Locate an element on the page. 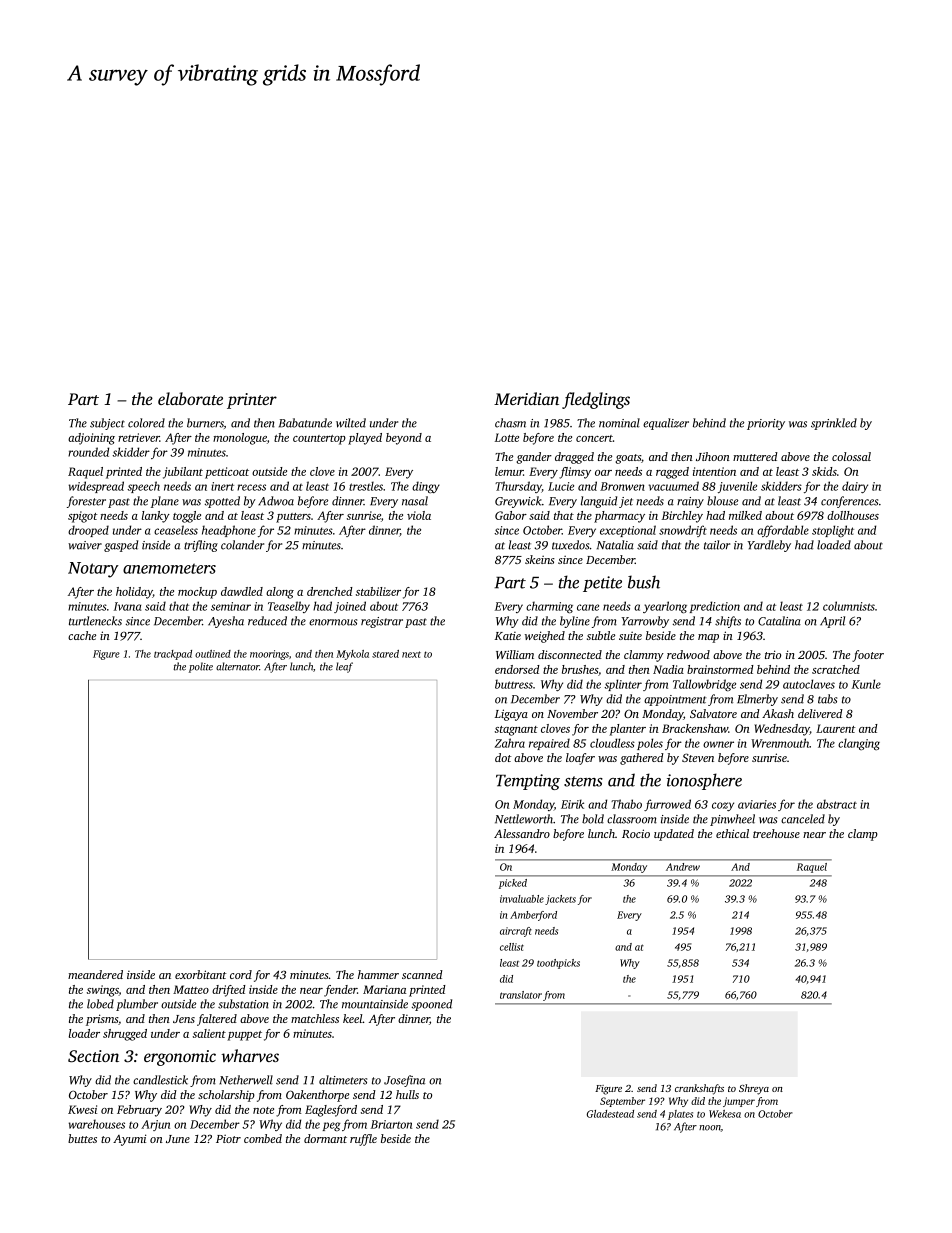  Piotr is located at coordinates (228, 1138).
